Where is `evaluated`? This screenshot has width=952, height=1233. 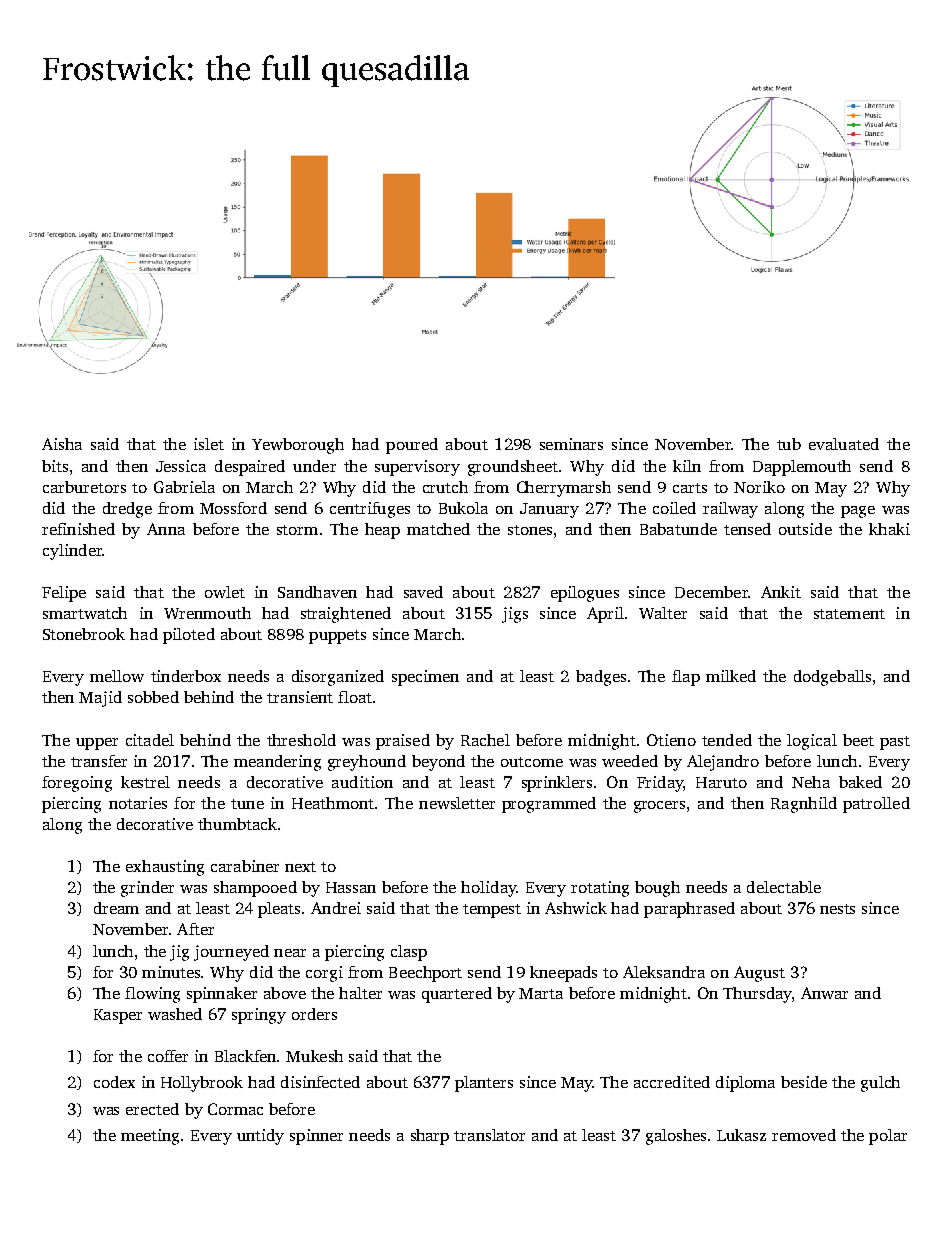
evaluated is located at coordinates (844, 444).
